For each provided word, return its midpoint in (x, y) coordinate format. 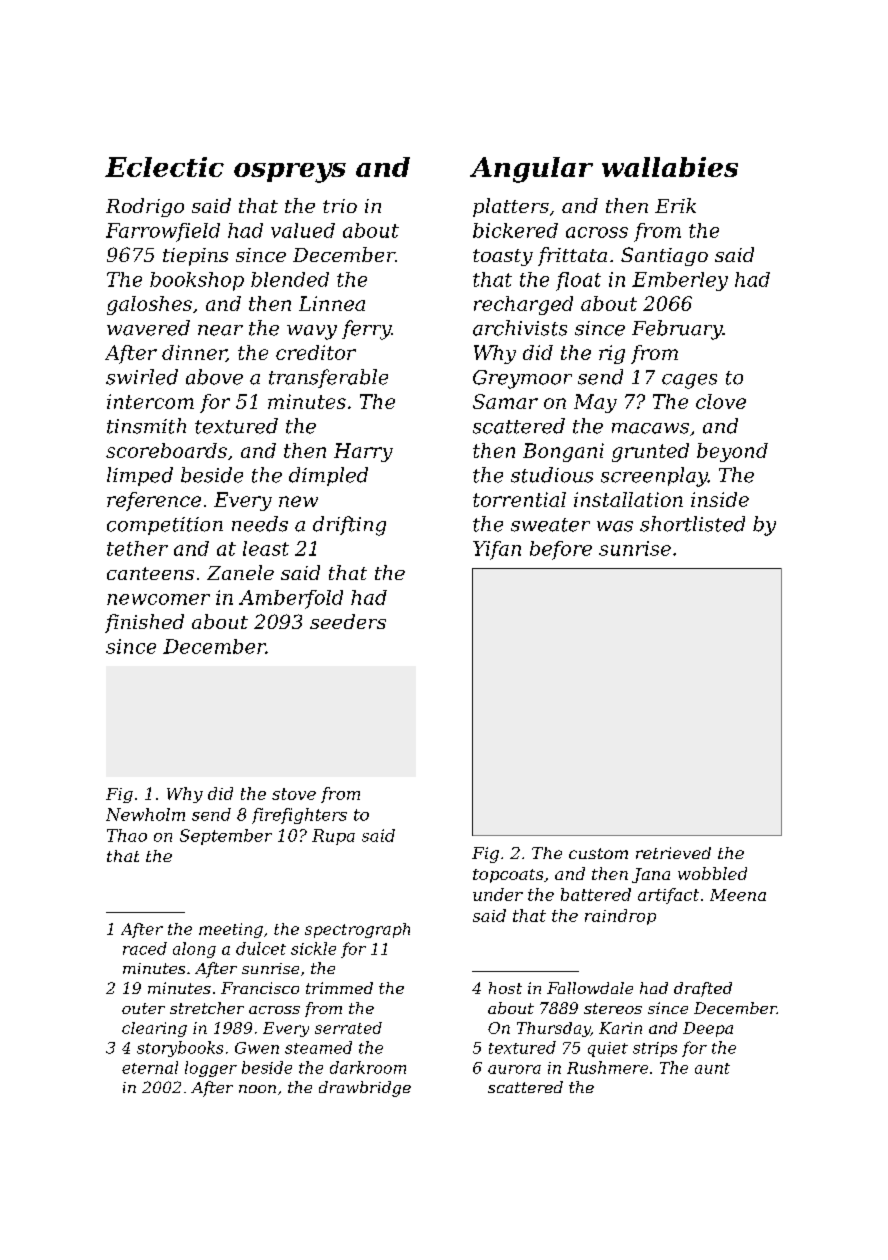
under (498, 894)
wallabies (670, 167)
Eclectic (164, 167)
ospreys (290, 173)
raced (145, 948)
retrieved (673, 853)
